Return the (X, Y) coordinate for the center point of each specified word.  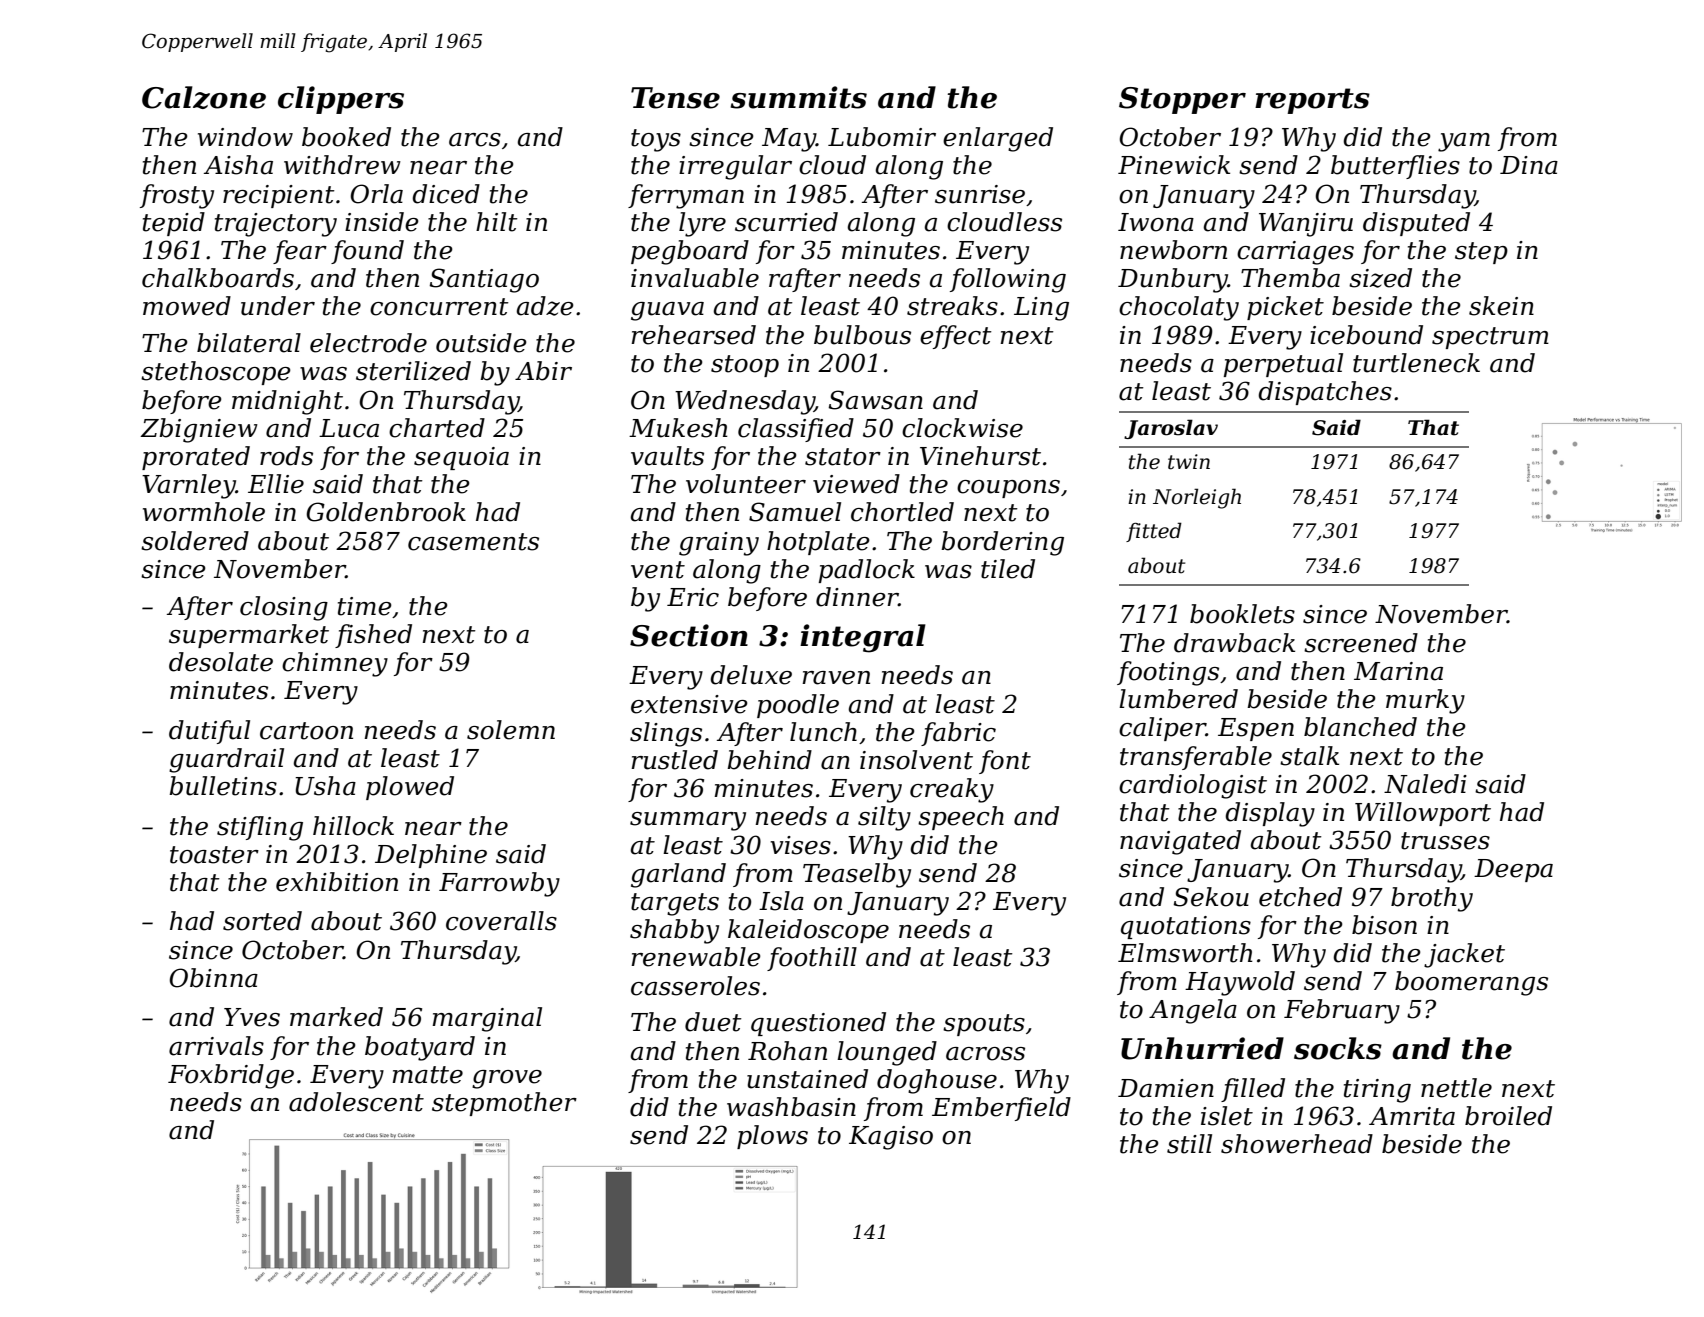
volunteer (746, 484)
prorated (196, 458)
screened (1361, 643)
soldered (195, 541)
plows (772, 1137)
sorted (262, 921)
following (1008, 280)
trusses (1445, 841)
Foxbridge (231, 1076)
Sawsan (876, 400)
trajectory (276, 225)
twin (1189, 462)
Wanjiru (1306, 225)
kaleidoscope (808, 931)
